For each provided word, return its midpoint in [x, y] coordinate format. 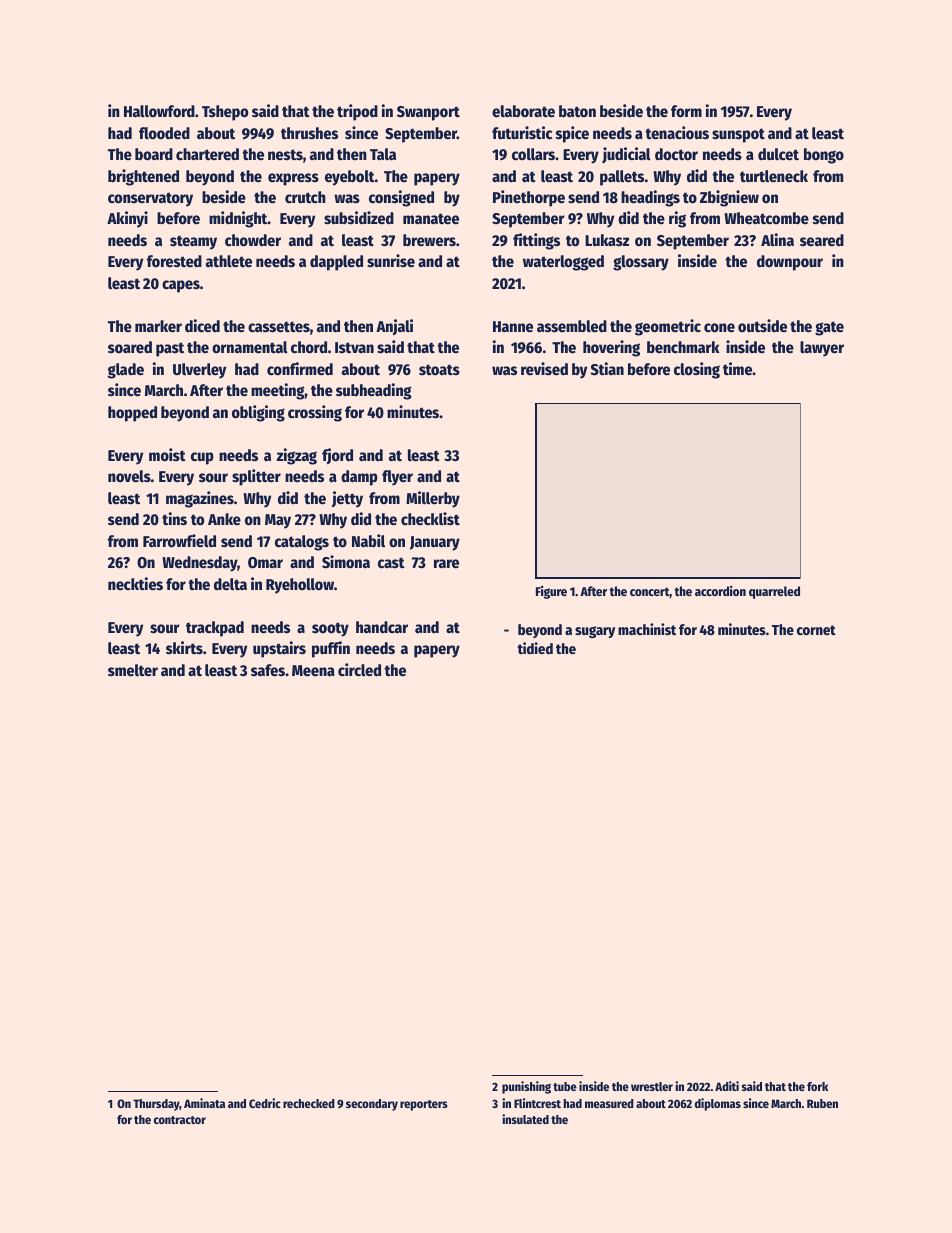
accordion [720, 591]
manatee [431, 219]
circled [359, 670]
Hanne [513, 327]
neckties [135, 584]
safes [268, 670]
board [154, 154]
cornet [816, 630]
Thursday [156, 1105]
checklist [430, 519]
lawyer [822, 349]
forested [174, 261]
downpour [790, 263]
